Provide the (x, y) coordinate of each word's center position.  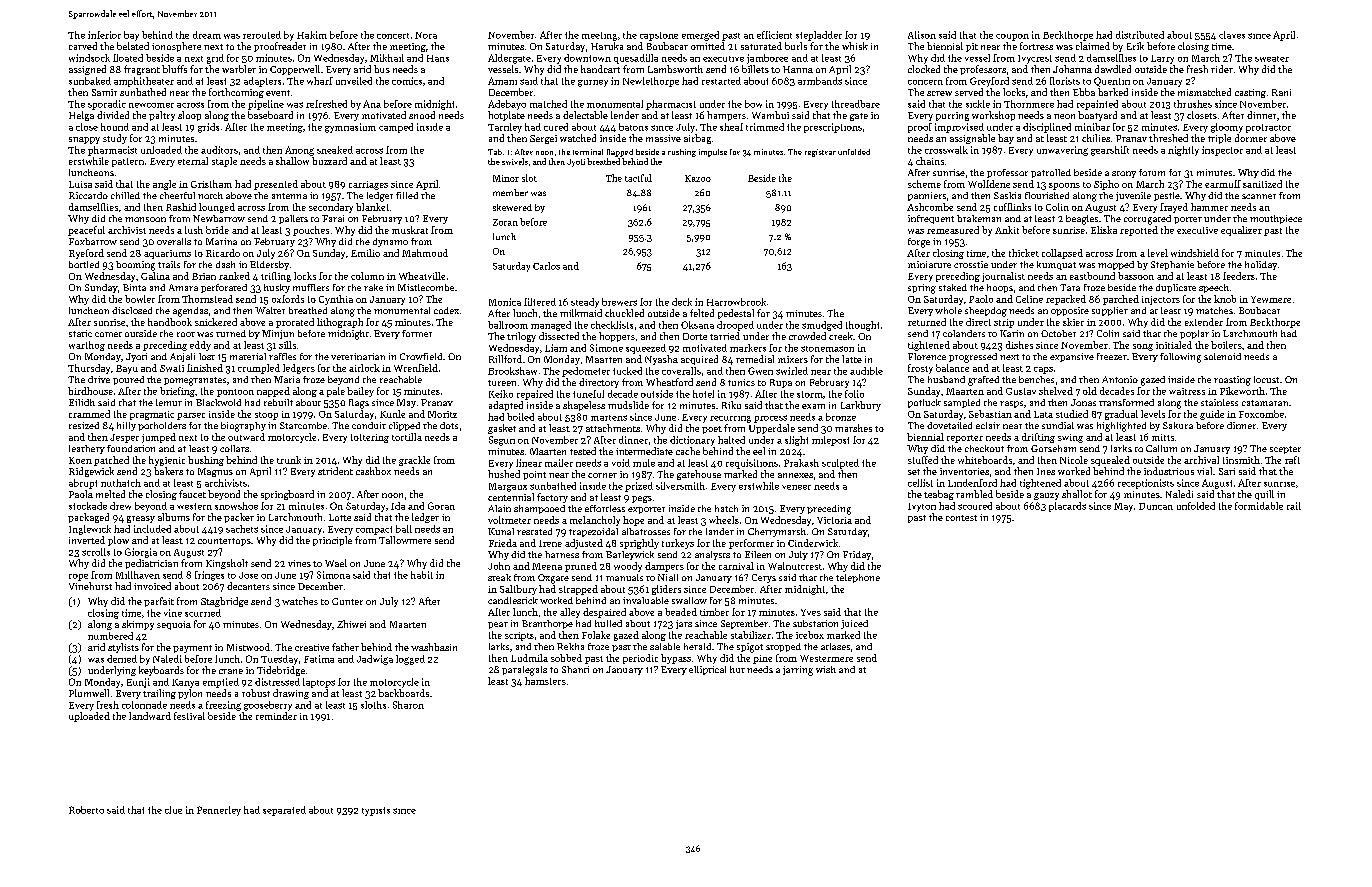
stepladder (819, 36)
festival (189, 716)
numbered (110, 636)
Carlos (546, 266)
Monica (505, 302)
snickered (216, 322)
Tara (1070, 287)
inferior (104, 35)
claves (1232, 35)
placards (1067, 507)
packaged (88, 518)
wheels (724, 520)
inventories (964, 471)
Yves (811, 612)
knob (1225, 299)
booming (135, 266)
